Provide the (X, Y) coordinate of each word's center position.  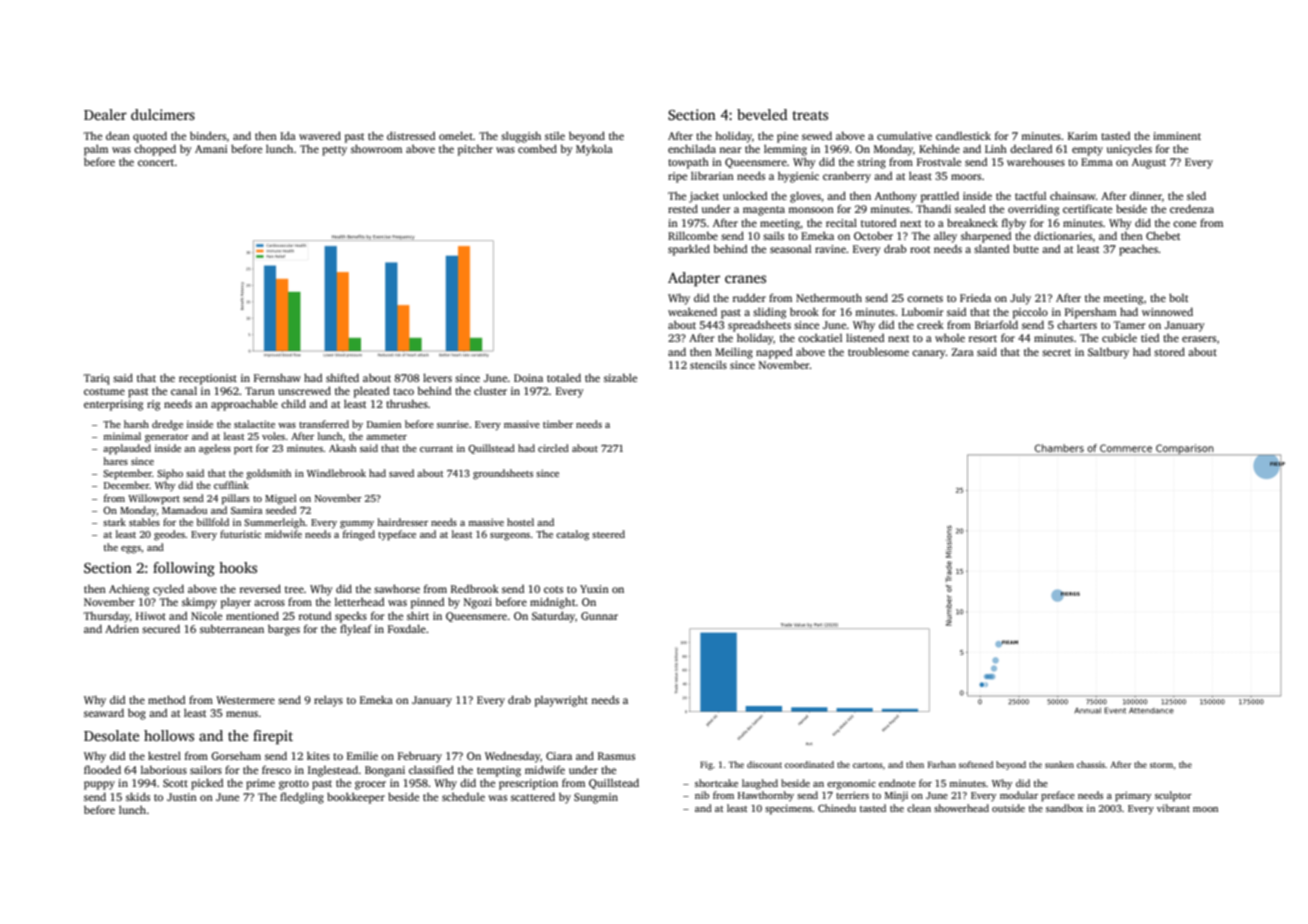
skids (138, 796)
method (166, 699)
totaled (564, 377)
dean (118, 135)
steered (608, 534)
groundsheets (503, 474)
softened (976, 764)
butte (1026, 248)
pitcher (475, 150)
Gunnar (599, 616)
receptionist (208, 379)
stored (1169, 351)
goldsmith (268, 474)
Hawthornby (766, 796)
